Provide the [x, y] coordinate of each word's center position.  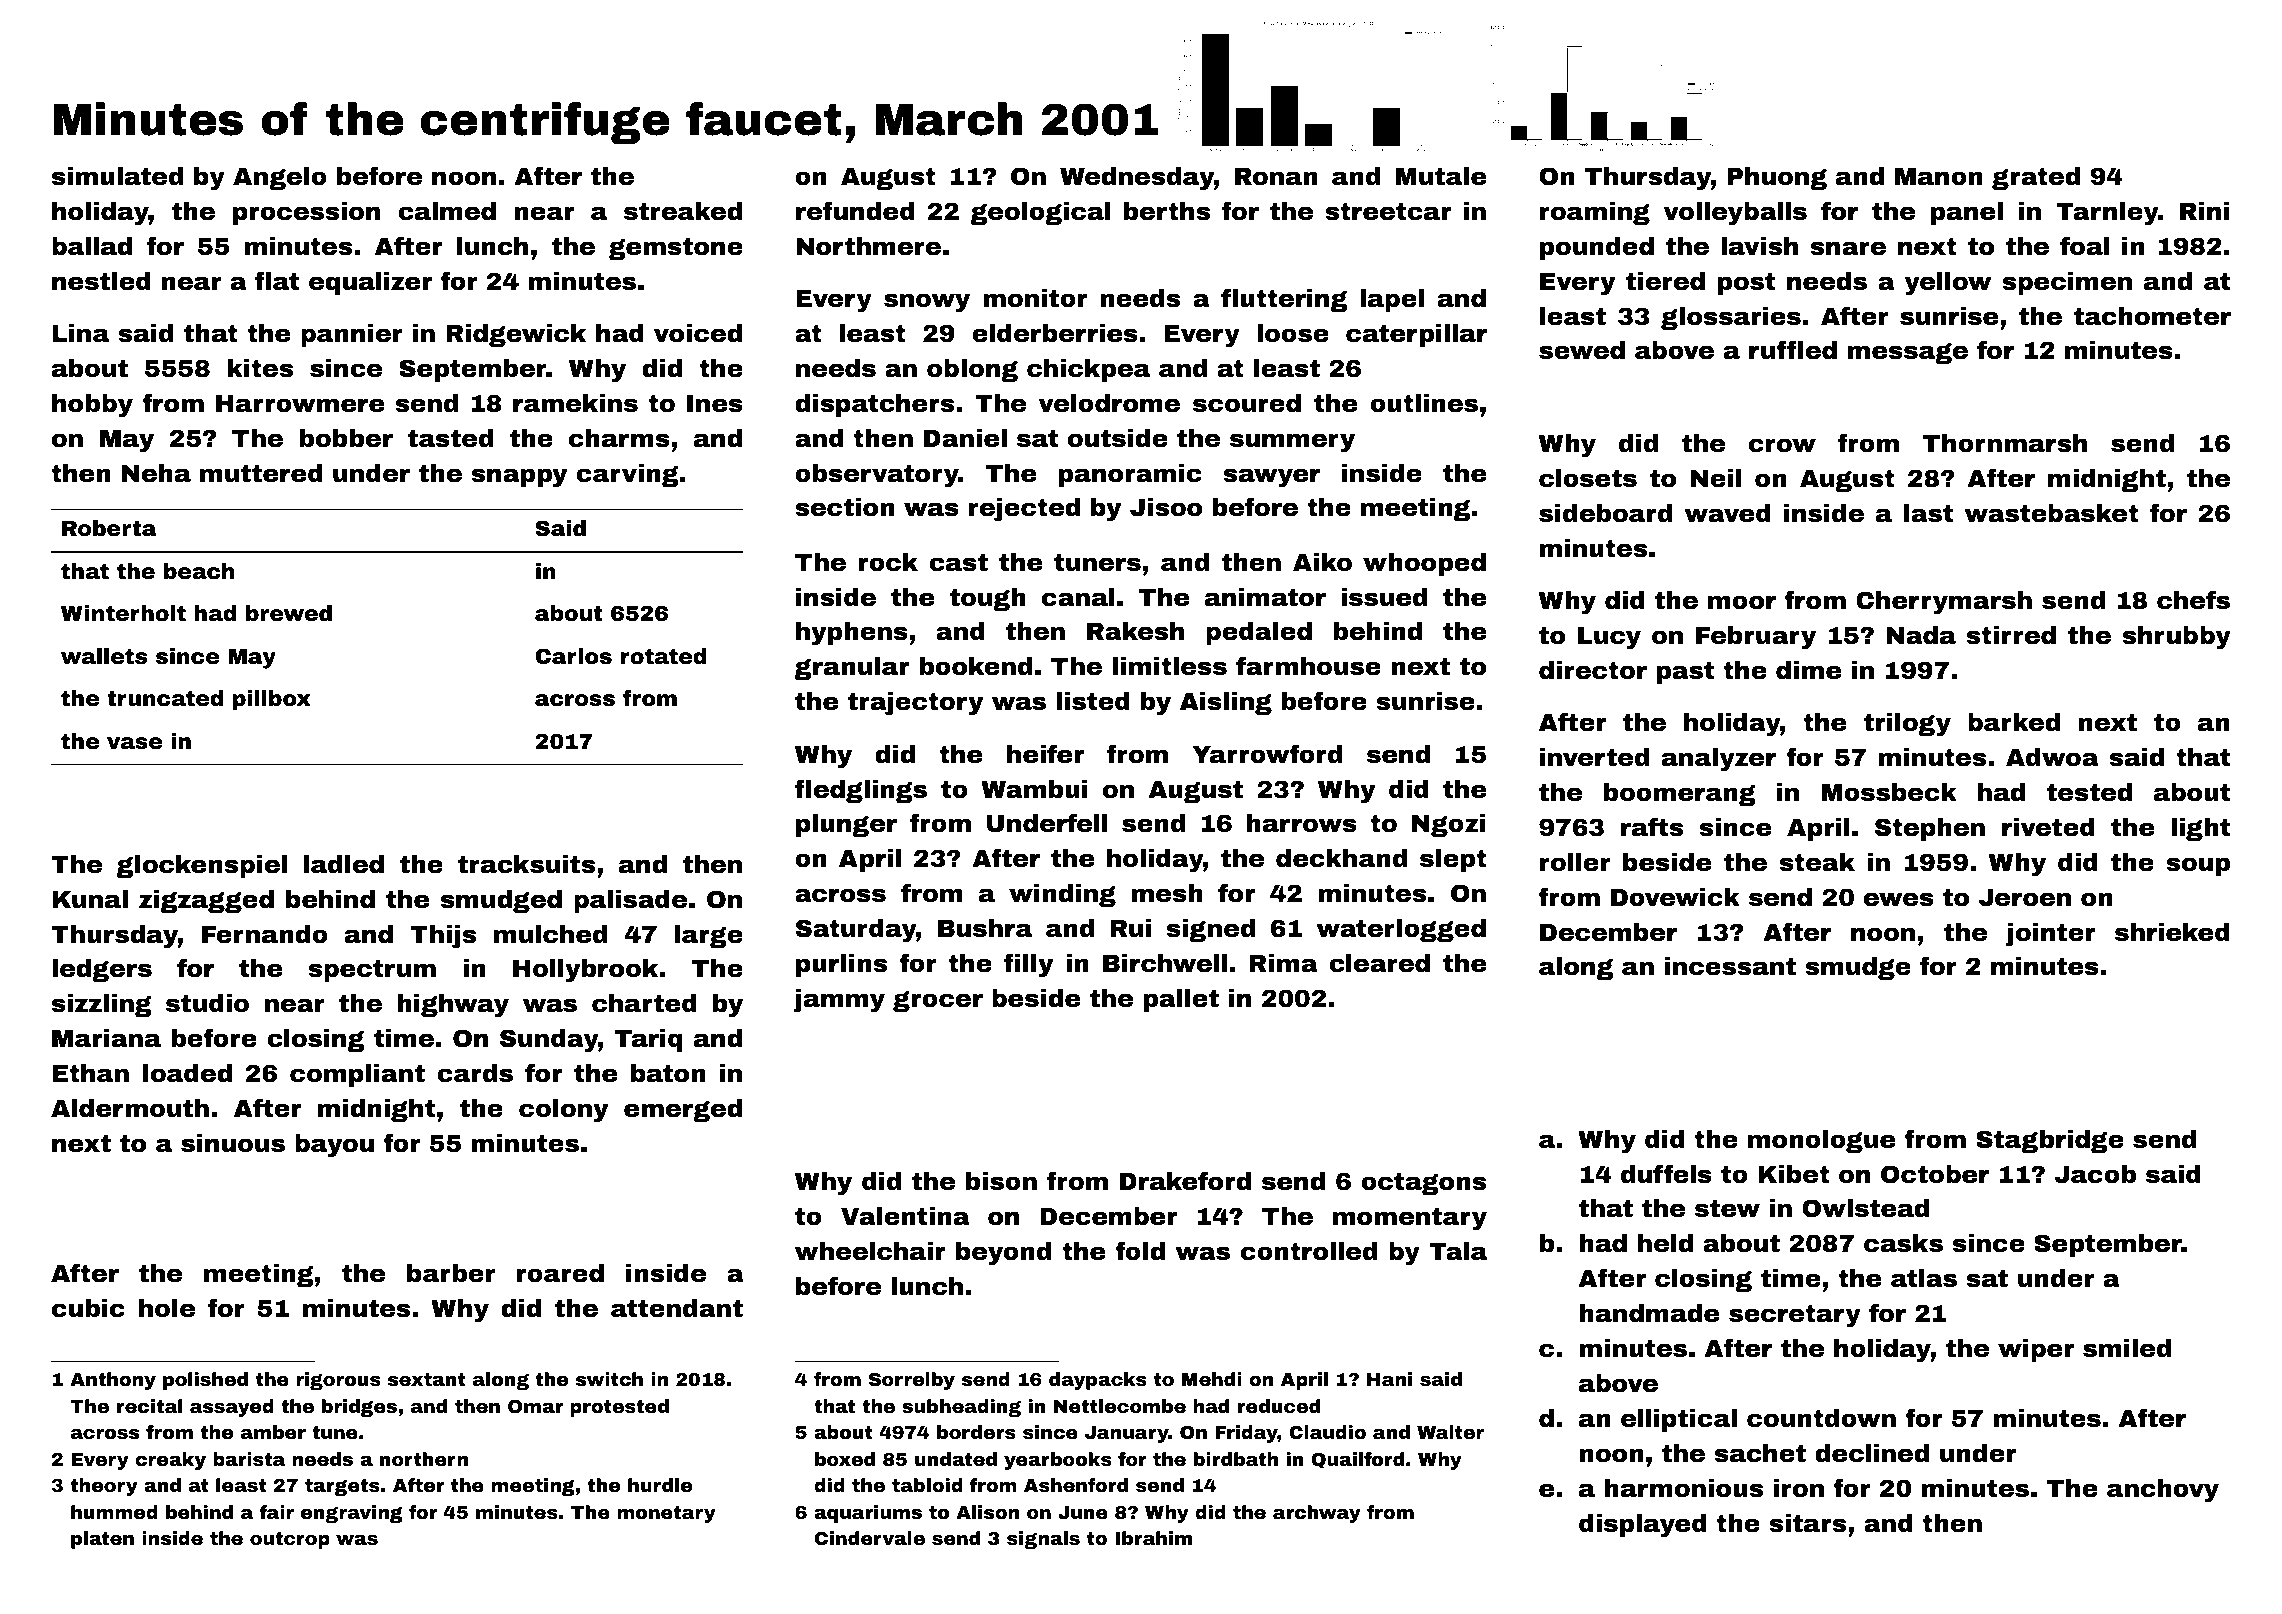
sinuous [233, 1143]
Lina [81, 333]
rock [888, 562]
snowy [927, 302]
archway [1317, 1514]
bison [1001, 1181]
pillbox [272, 700]
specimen [2067, 283]
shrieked [2172, 932]
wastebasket [2051, 513]
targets [342, 1487]
